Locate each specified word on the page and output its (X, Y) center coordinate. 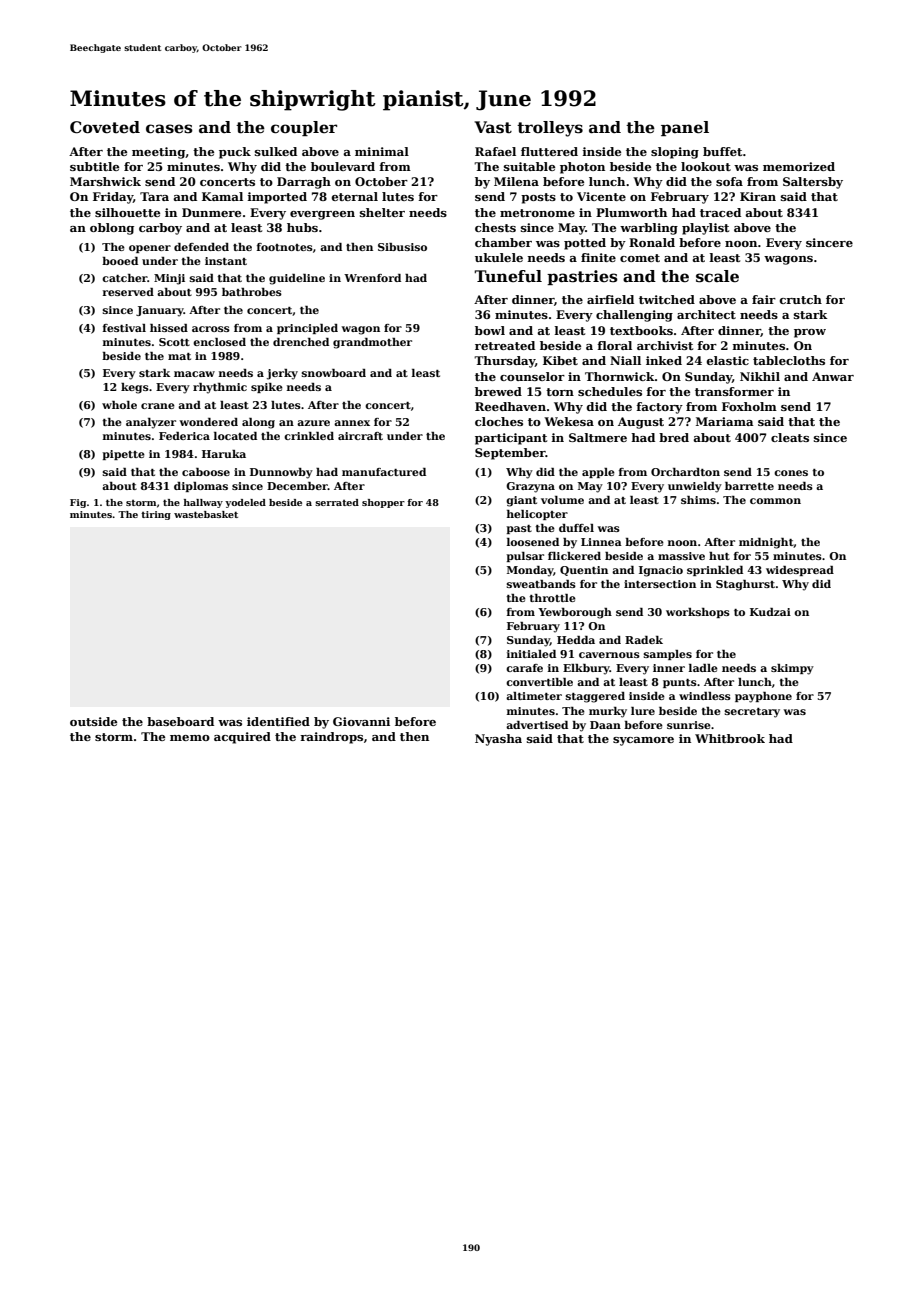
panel (685, 128)
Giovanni (361, 721)
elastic (728, 360)
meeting (158, 153)
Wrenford (372, 278)
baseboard (180, 721)
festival (124, 328)
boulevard (343, 166)
